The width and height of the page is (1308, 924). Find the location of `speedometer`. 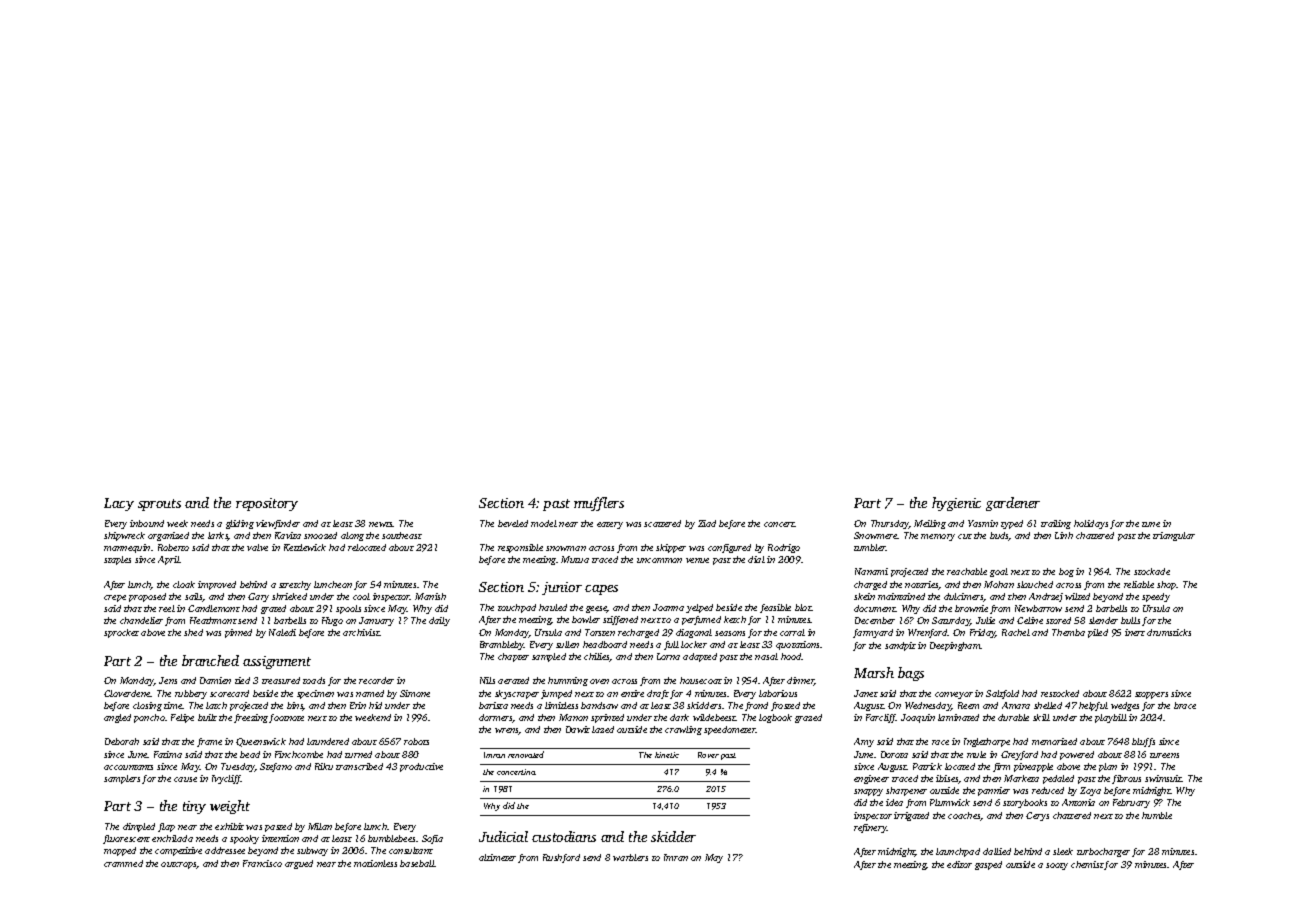

speedometer is located at coordinates (730, 730).
